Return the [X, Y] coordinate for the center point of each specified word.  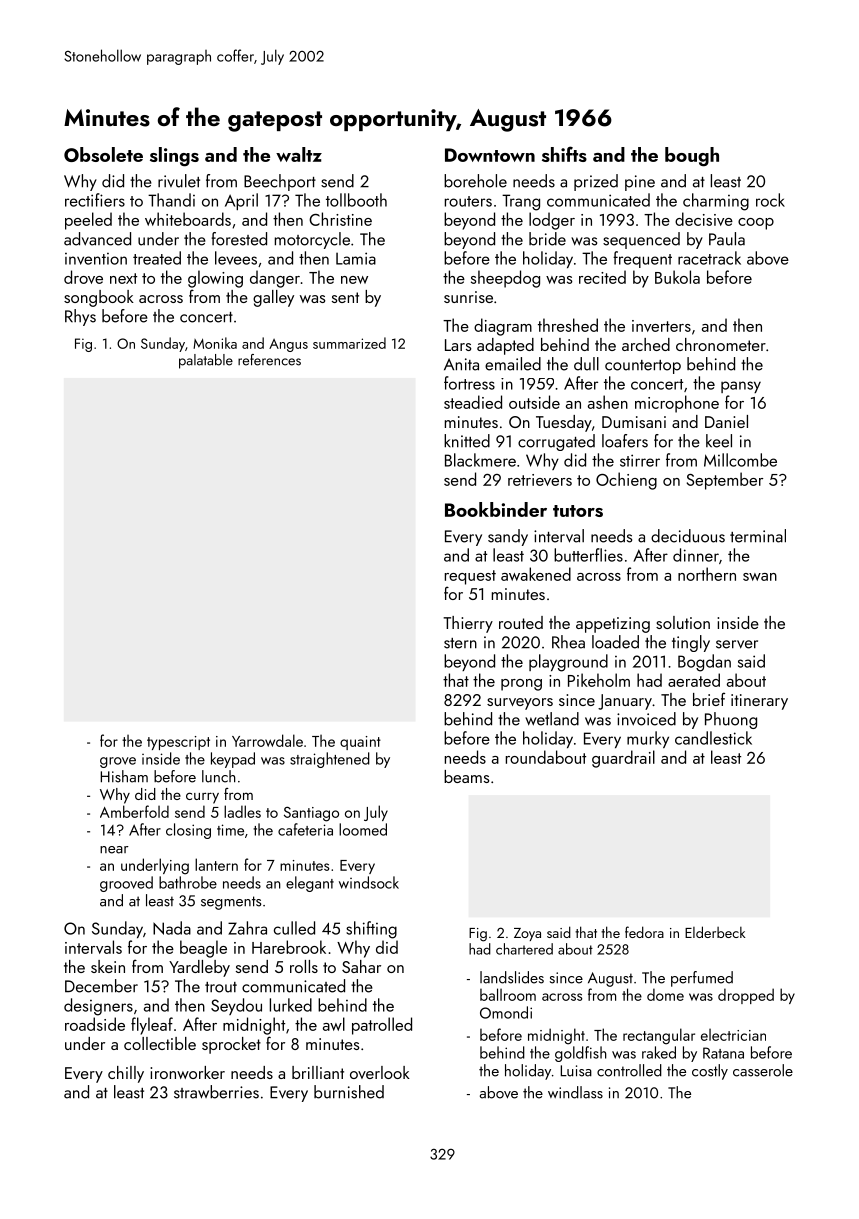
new [354, 280]
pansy [741, 387]
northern [707, 574]
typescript [178, 743]
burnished [349, 1092]
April [241, 201]
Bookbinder [496, 509]
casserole [763, 1070]
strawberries [216, 1092]
